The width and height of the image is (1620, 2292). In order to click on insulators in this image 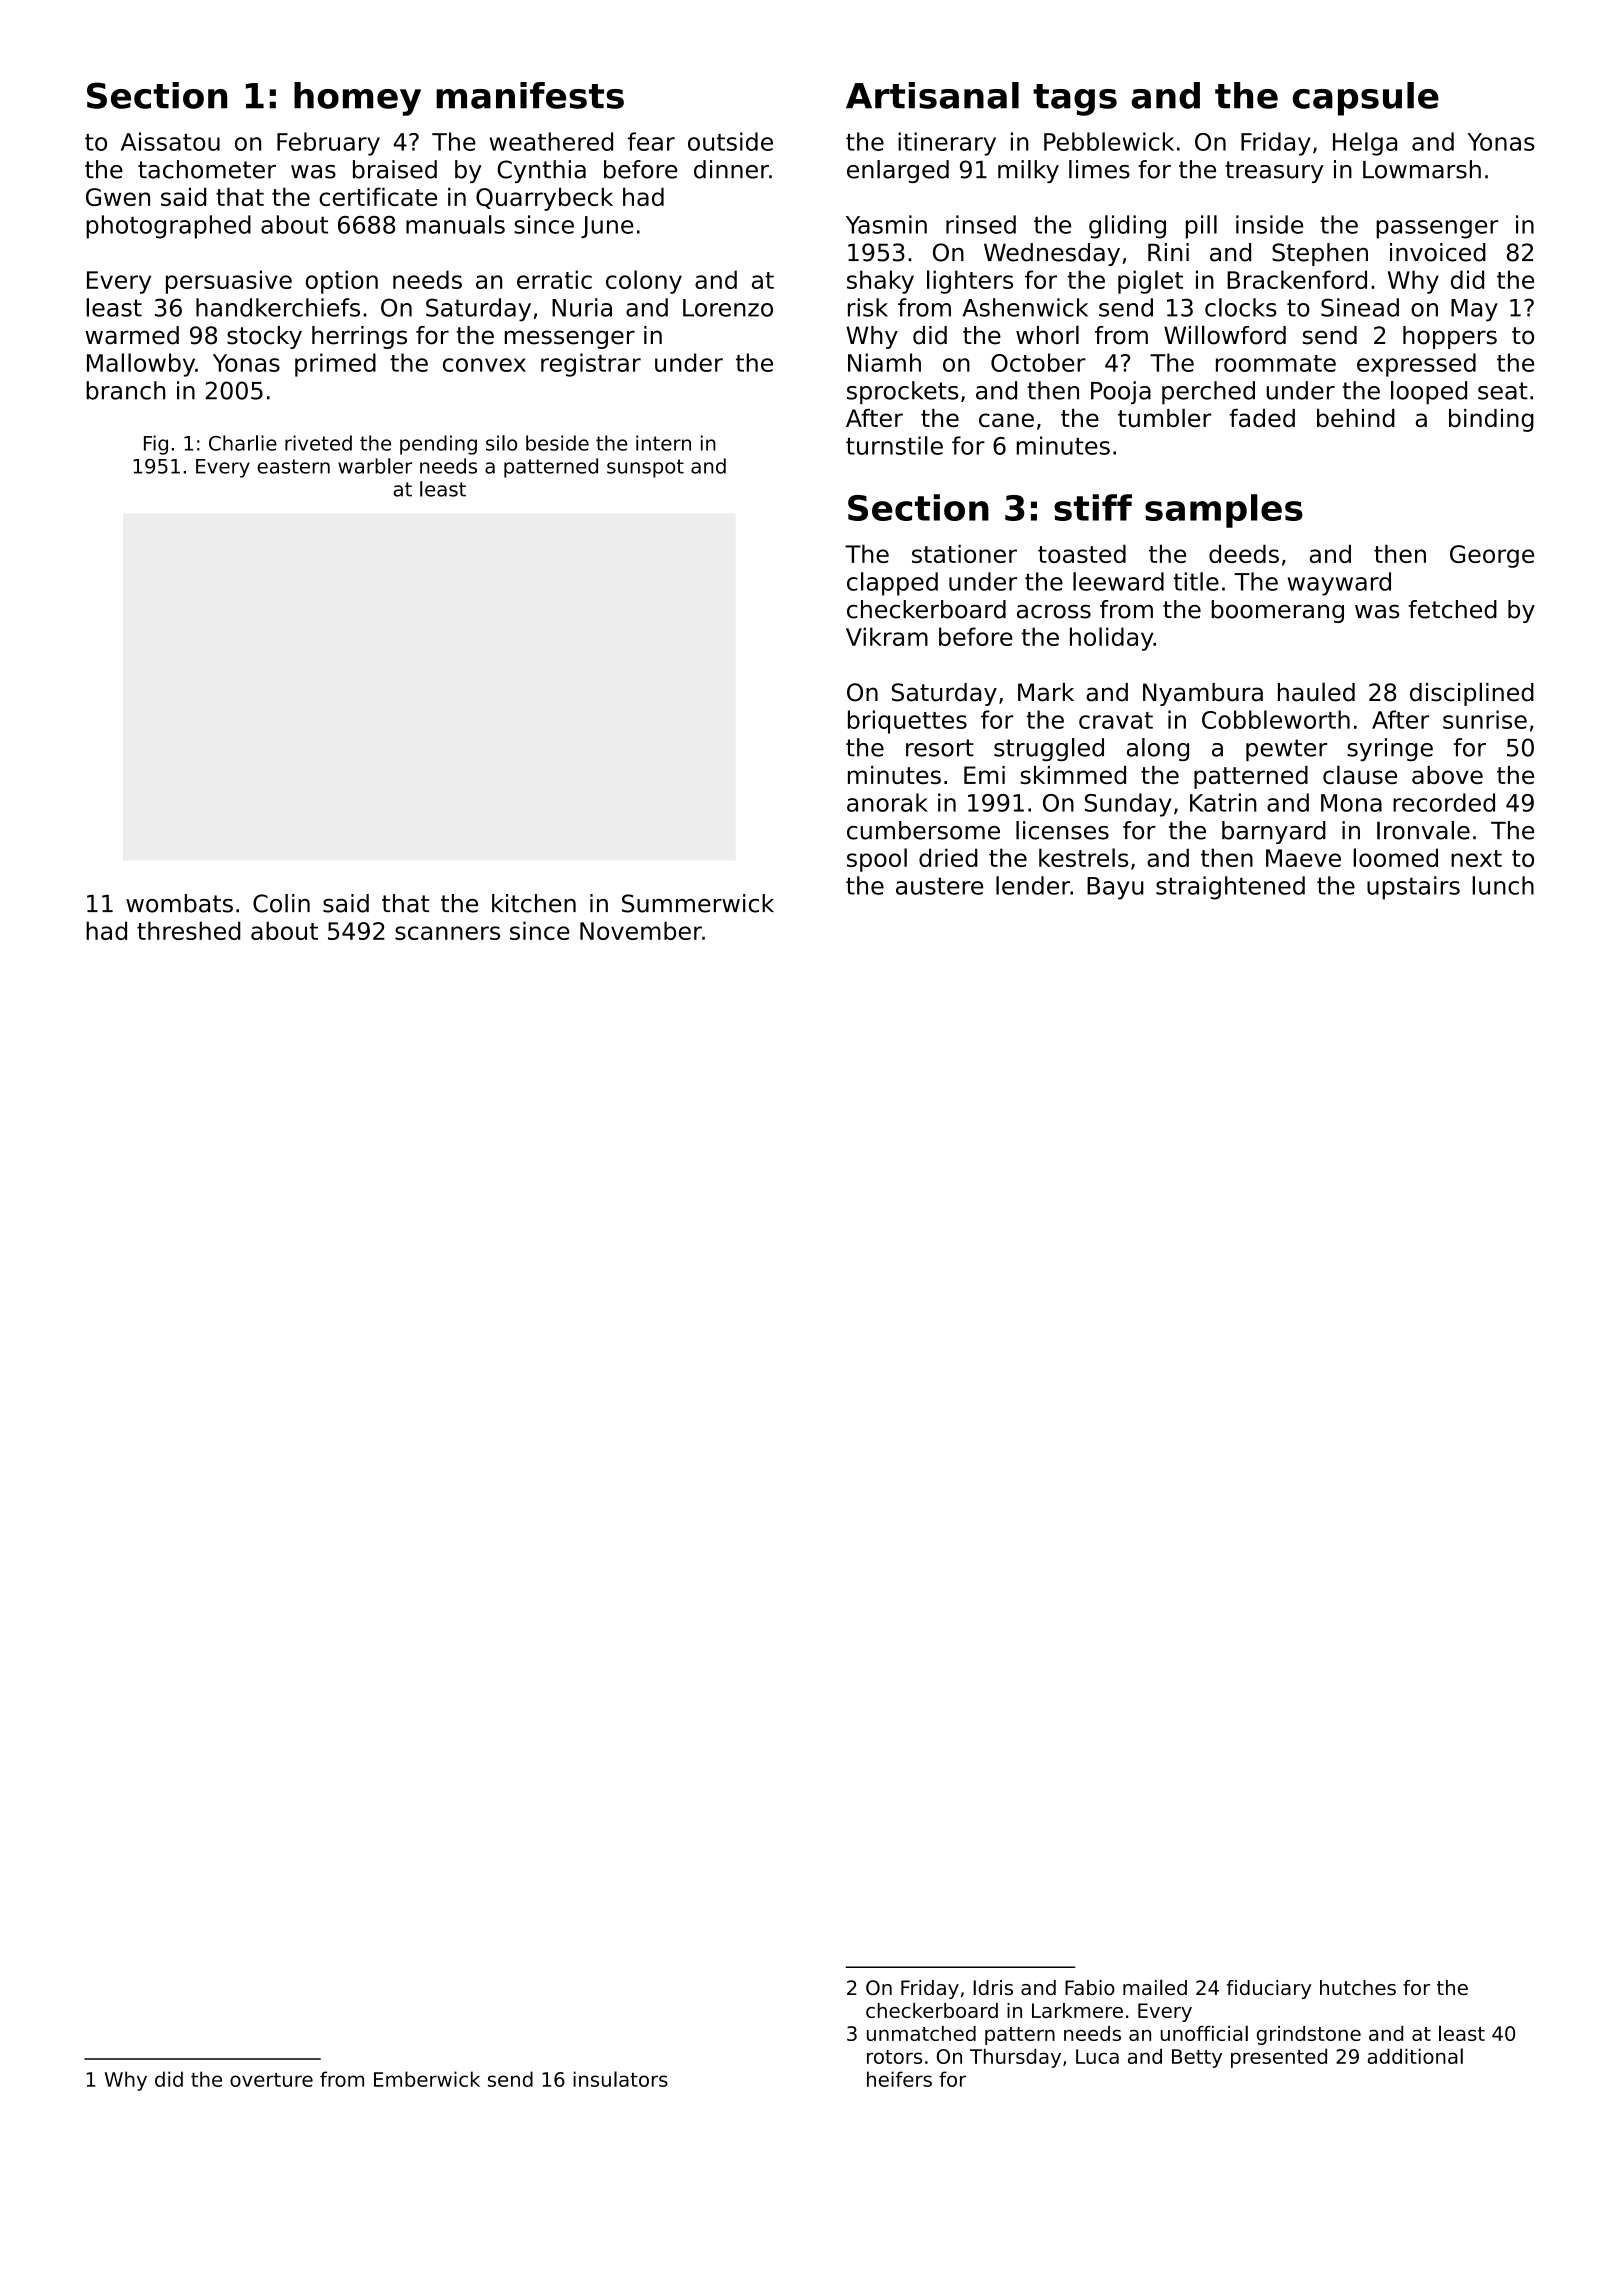, I will do `click(620, 2079)`.
